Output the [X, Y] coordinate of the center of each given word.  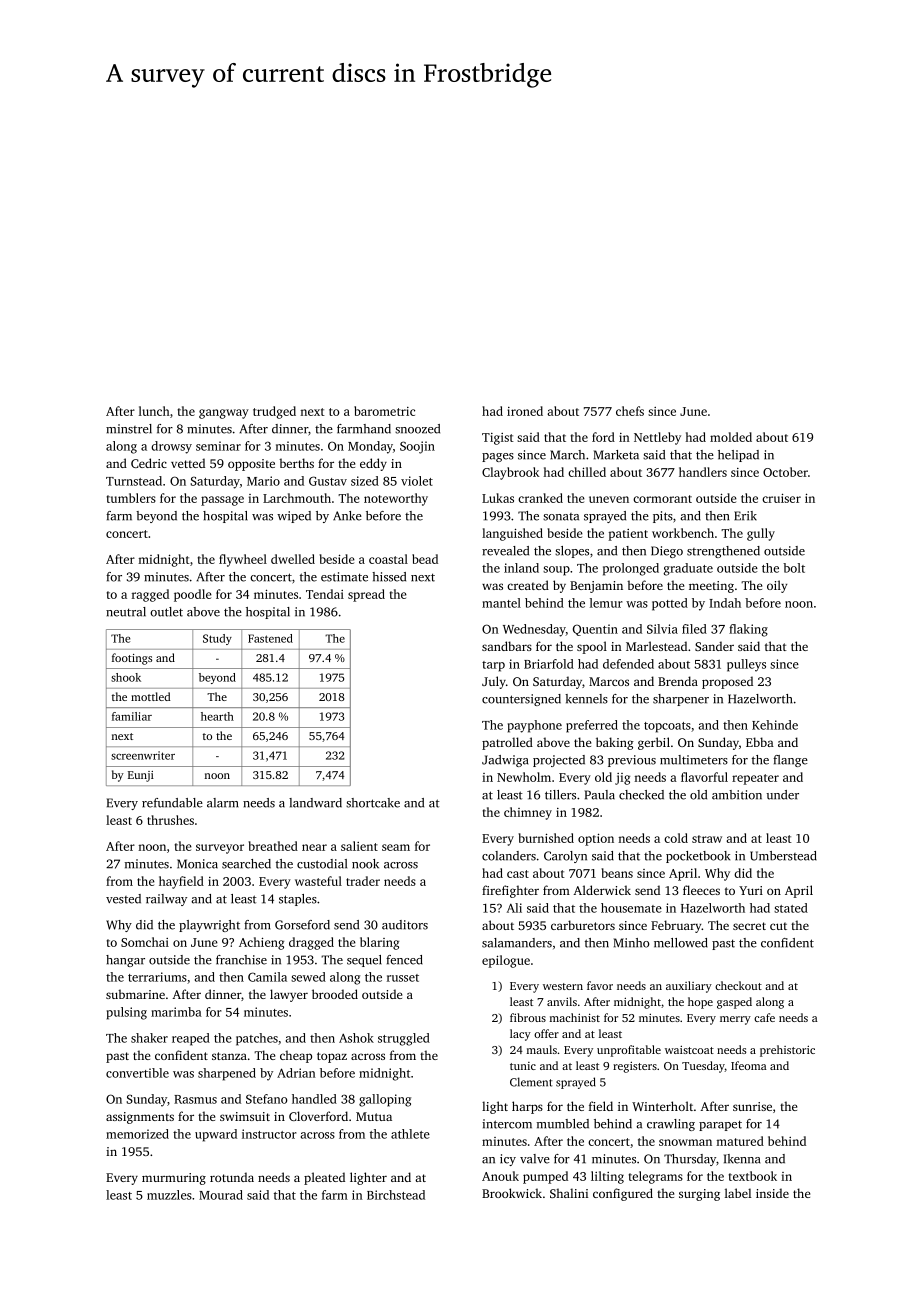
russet [403, 978]
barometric [384, 411]
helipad [738, 456]
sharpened [227, 1074]
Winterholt [662, 1106]
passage [222, 501]
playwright [209, 926]
